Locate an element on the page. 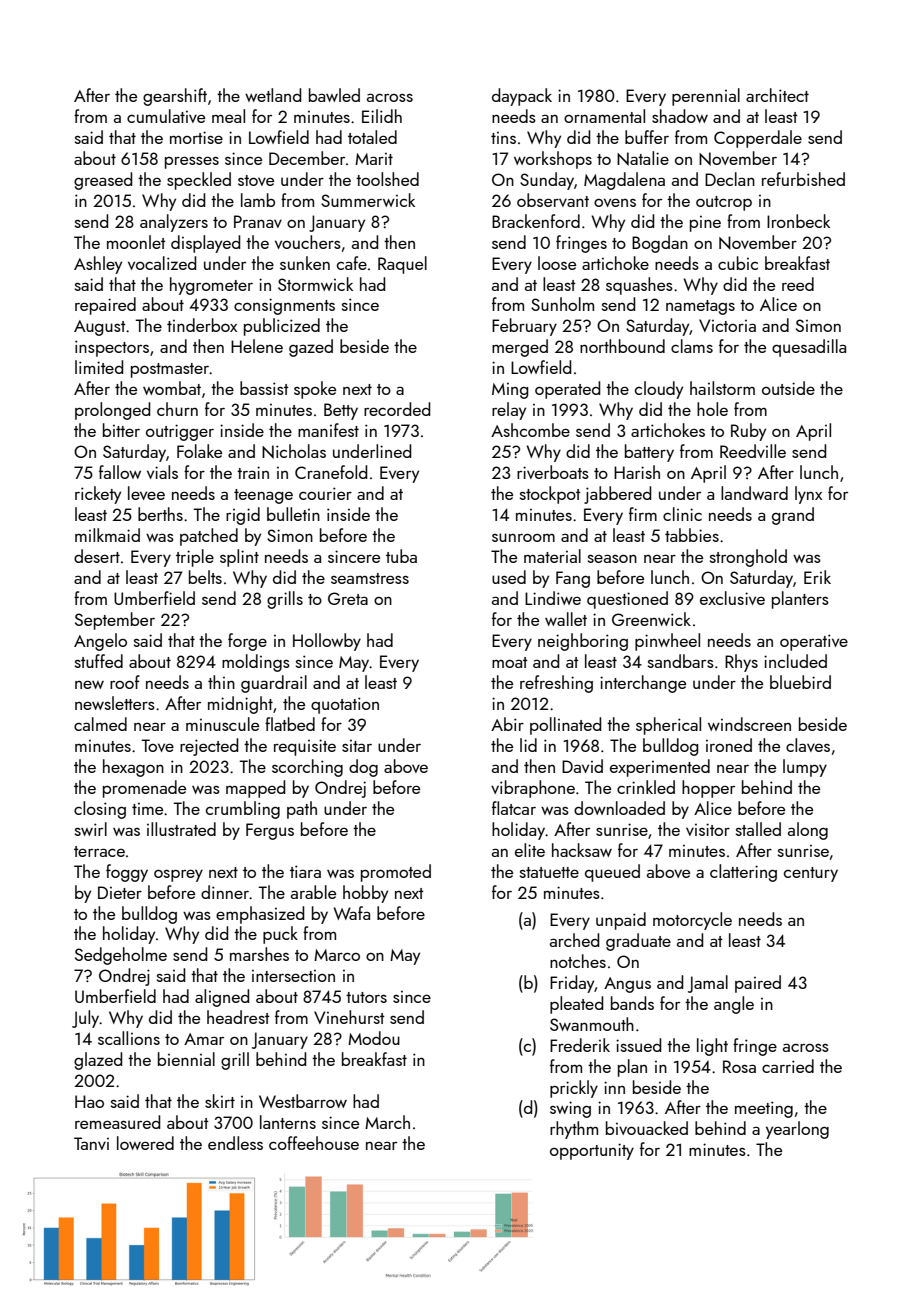 The image size is (924, 1311). Sedgeholme is located at coordinates (121, 956).
